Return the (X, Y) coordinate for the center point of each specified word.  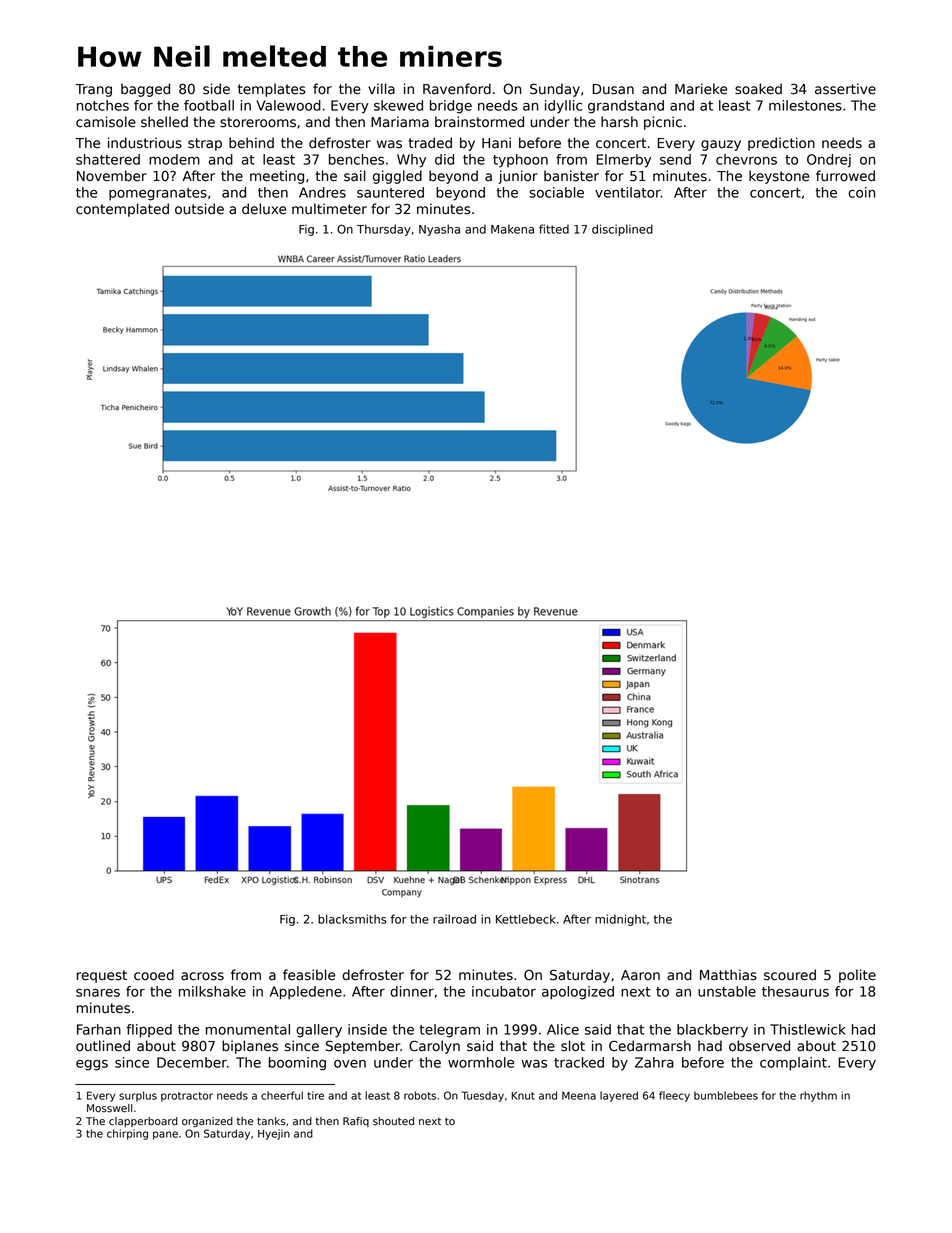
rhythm (818, 1096)
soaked (758, 89)
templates (271, 90)
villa (381, 89)
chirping (127, 1134)
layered (619, 1096)
